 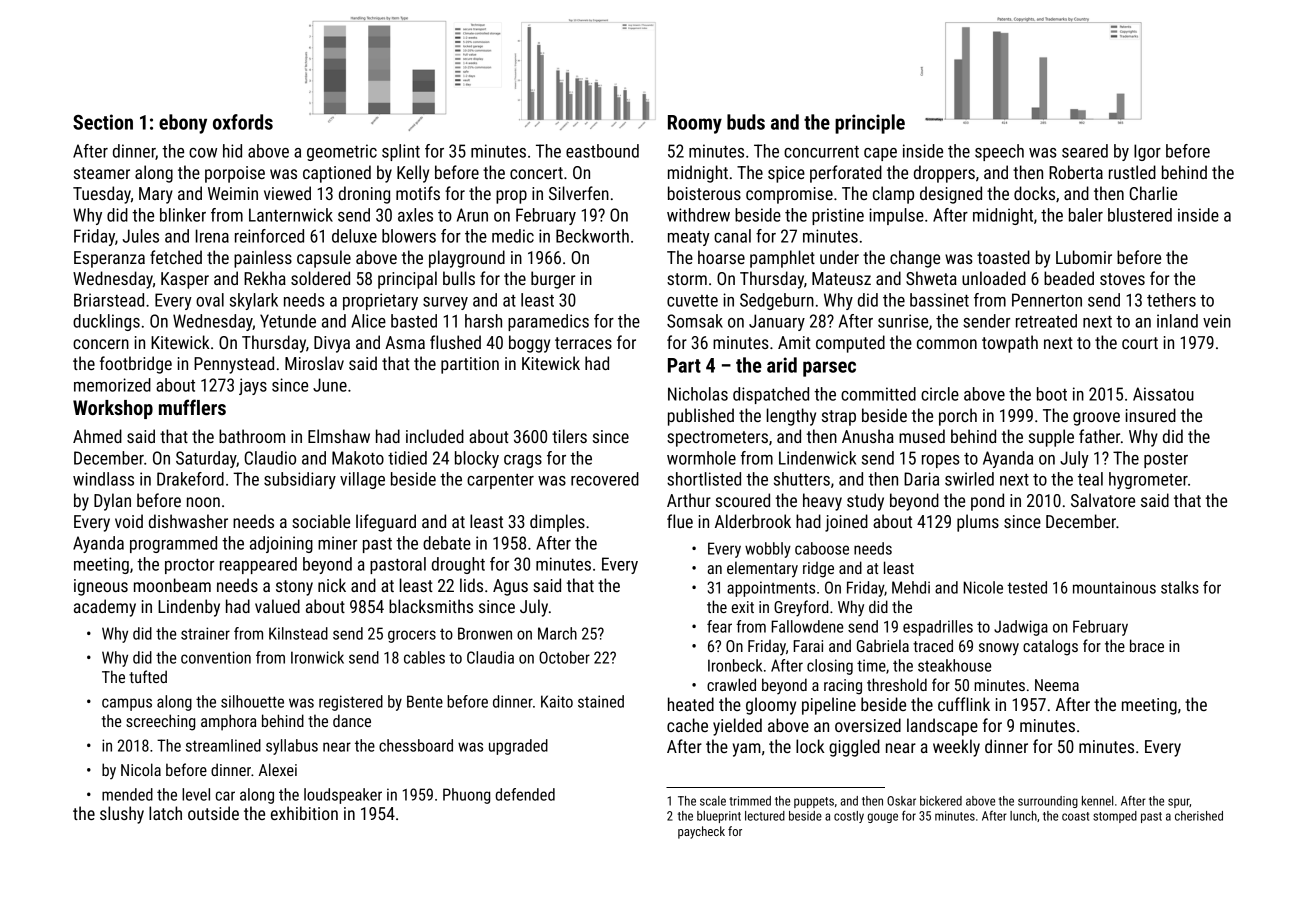 What do you see at coordinates (701, 832) in the document?
I see `paycheck` at bounding box center [701, 832].
